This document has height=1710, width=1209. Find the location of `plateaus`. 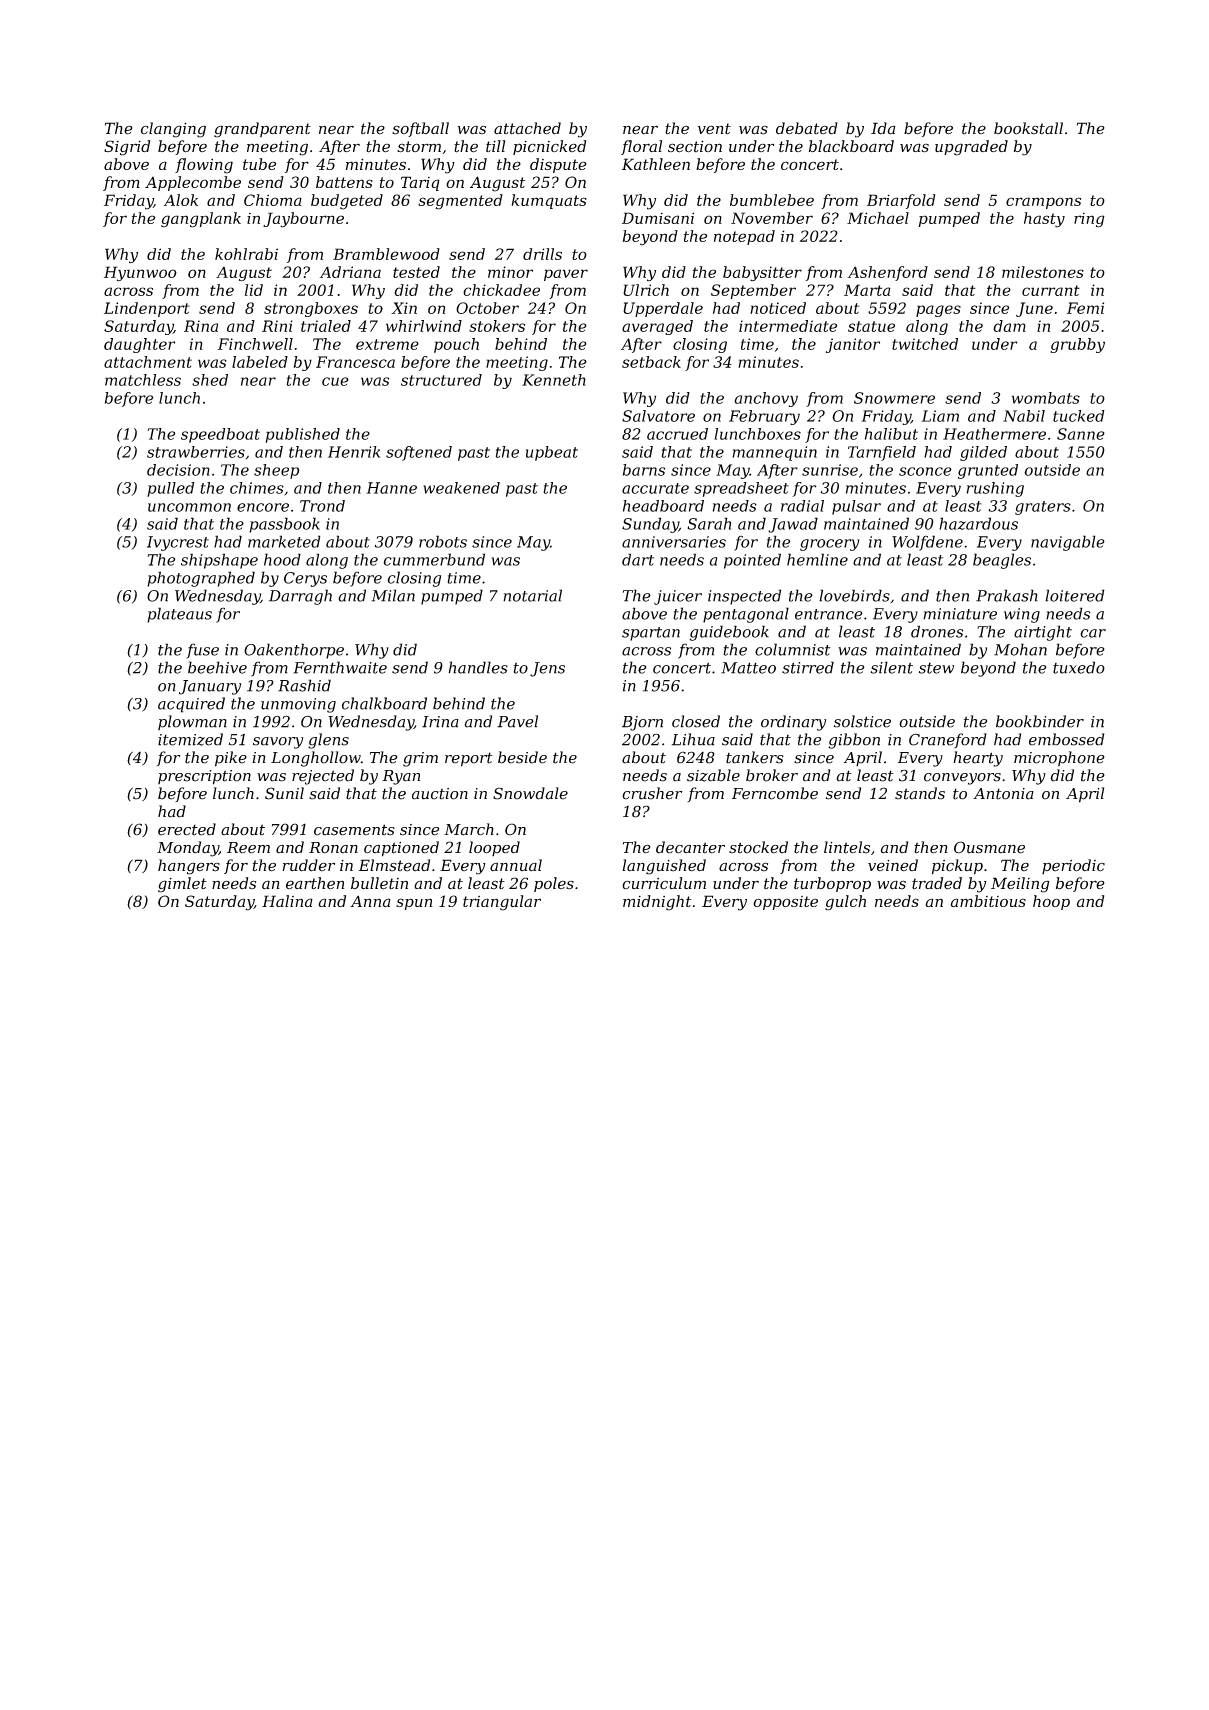

plateaus is located at coordinates (179, 615).
